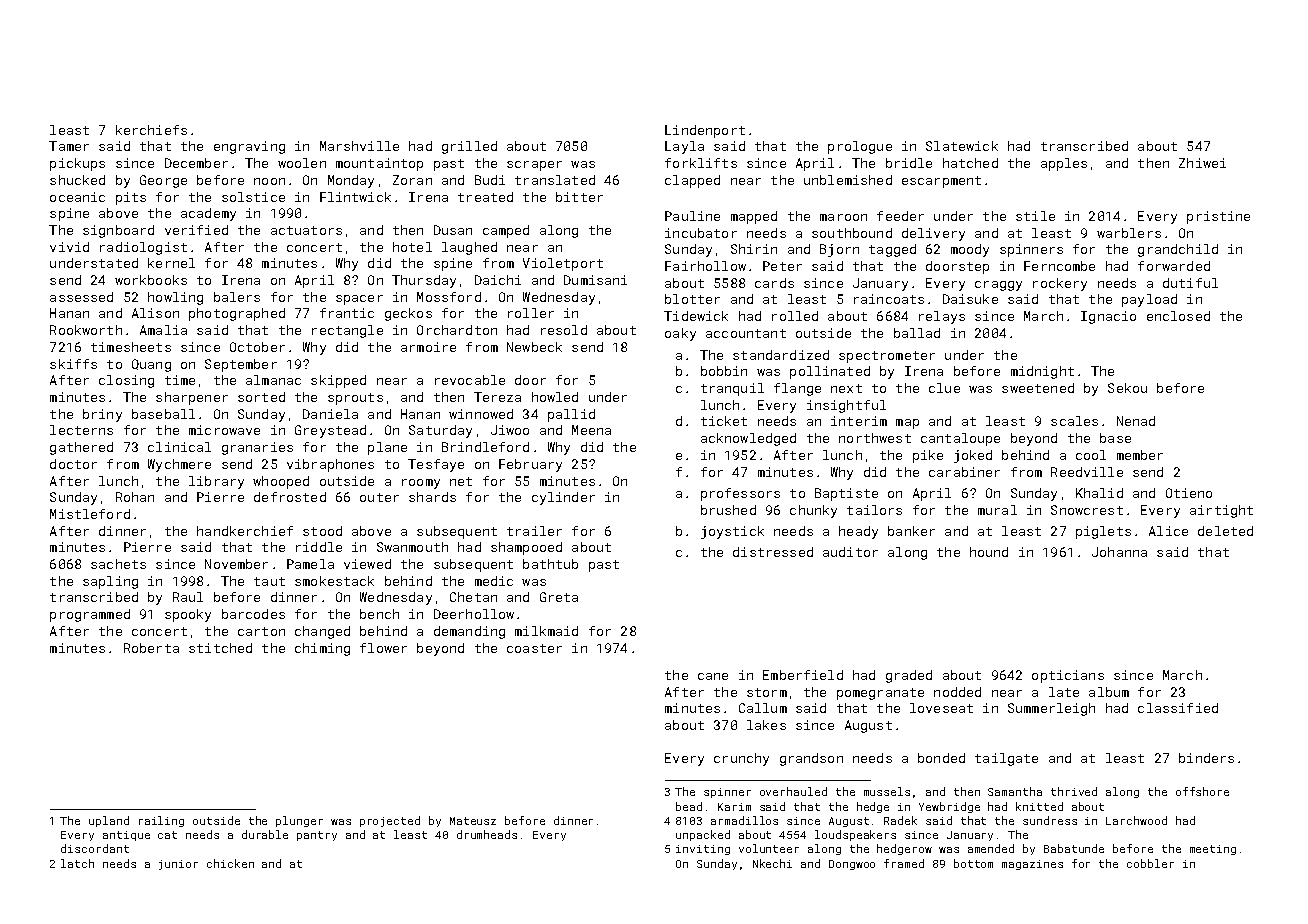  I want to click on opticians, so click(1068, 676).
